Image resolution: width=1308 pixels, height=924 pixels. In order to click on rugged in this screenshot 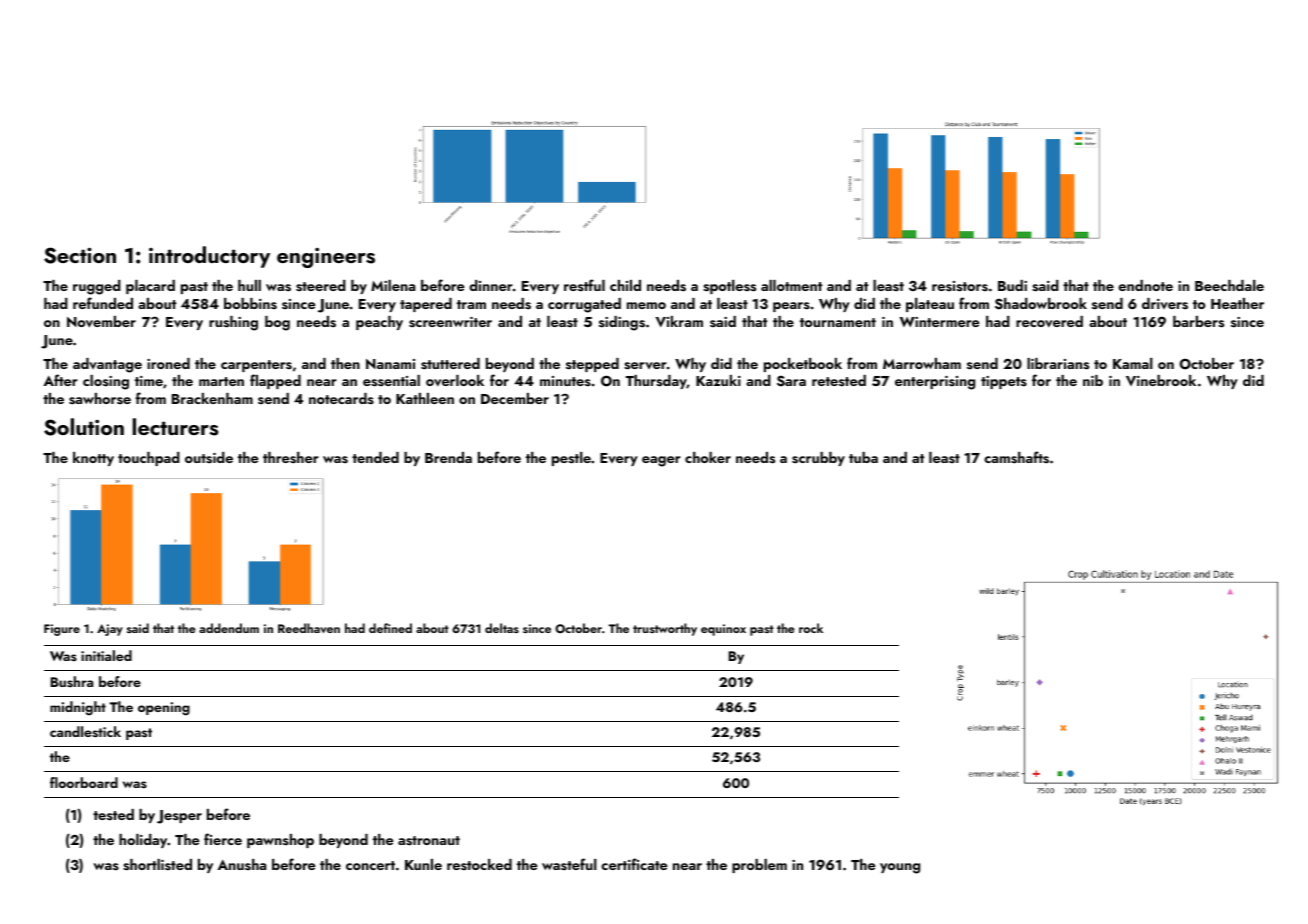, I will do `click(97, 287)`.
